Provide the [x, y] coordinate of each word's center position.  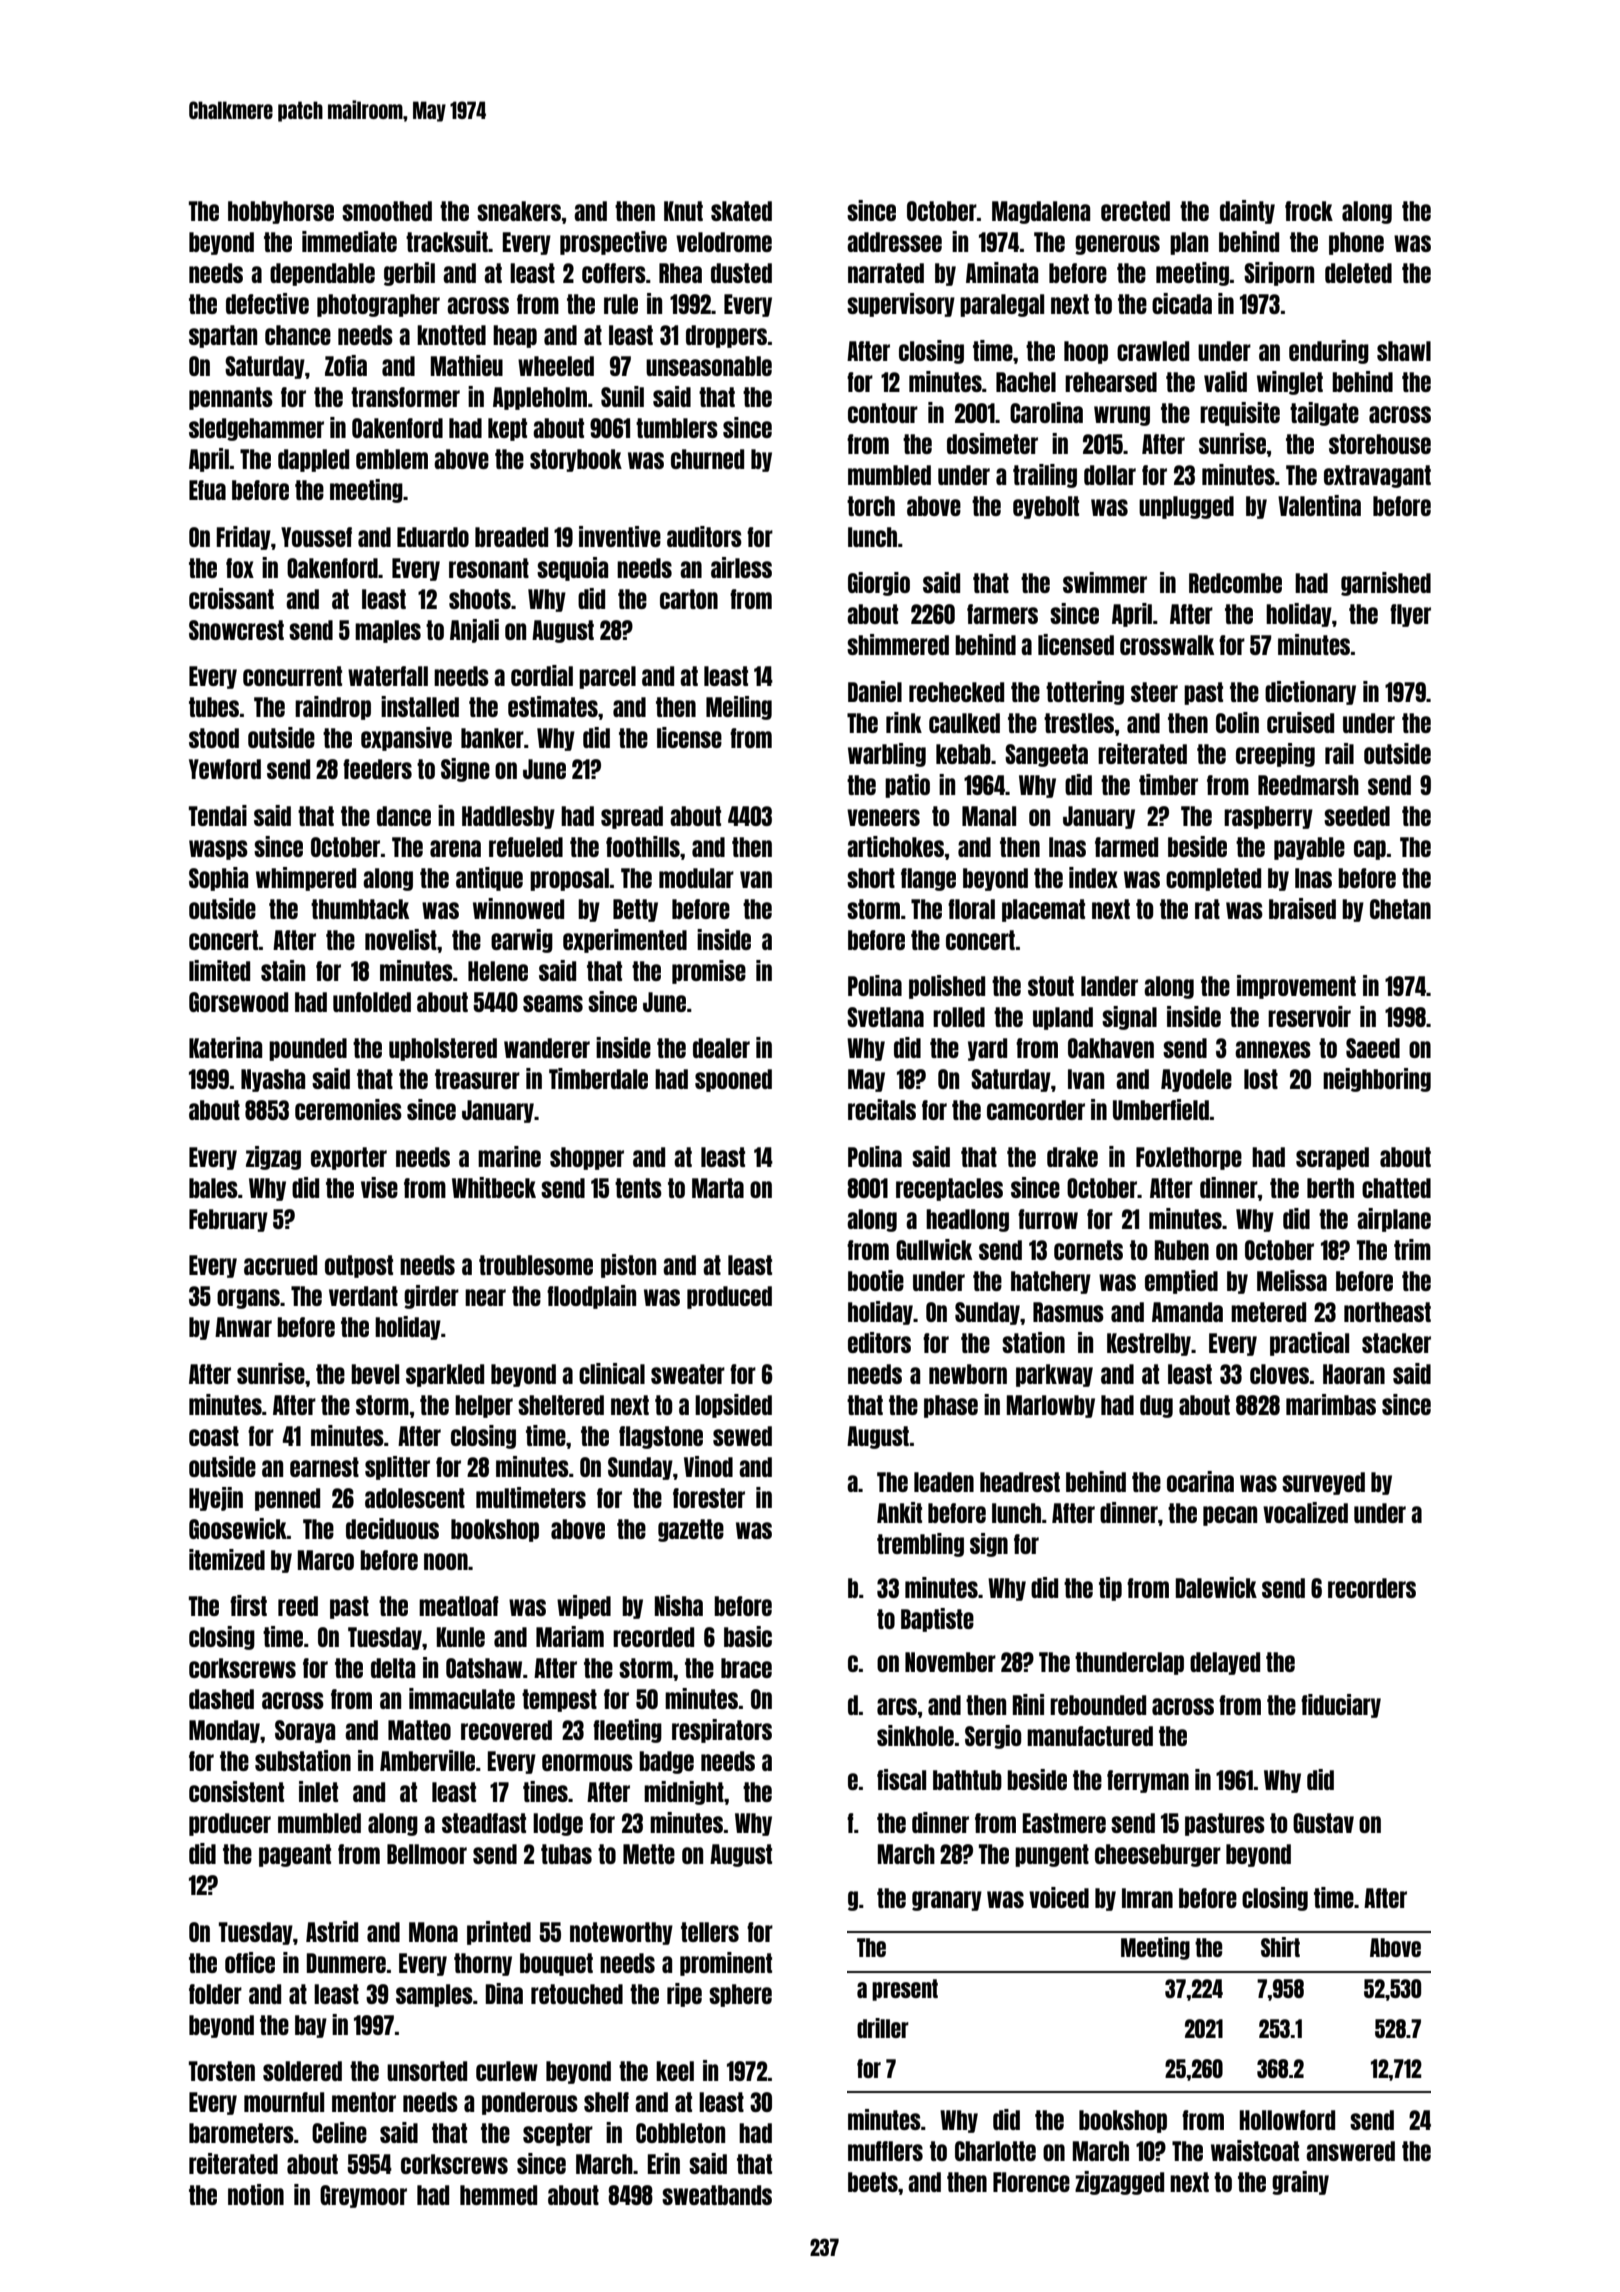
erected [1135, 211]
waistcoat [1255, 2150]
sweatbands [717, 2195]
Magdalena [1041, 212]
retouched [577, 1994]
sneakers [519, 211]
